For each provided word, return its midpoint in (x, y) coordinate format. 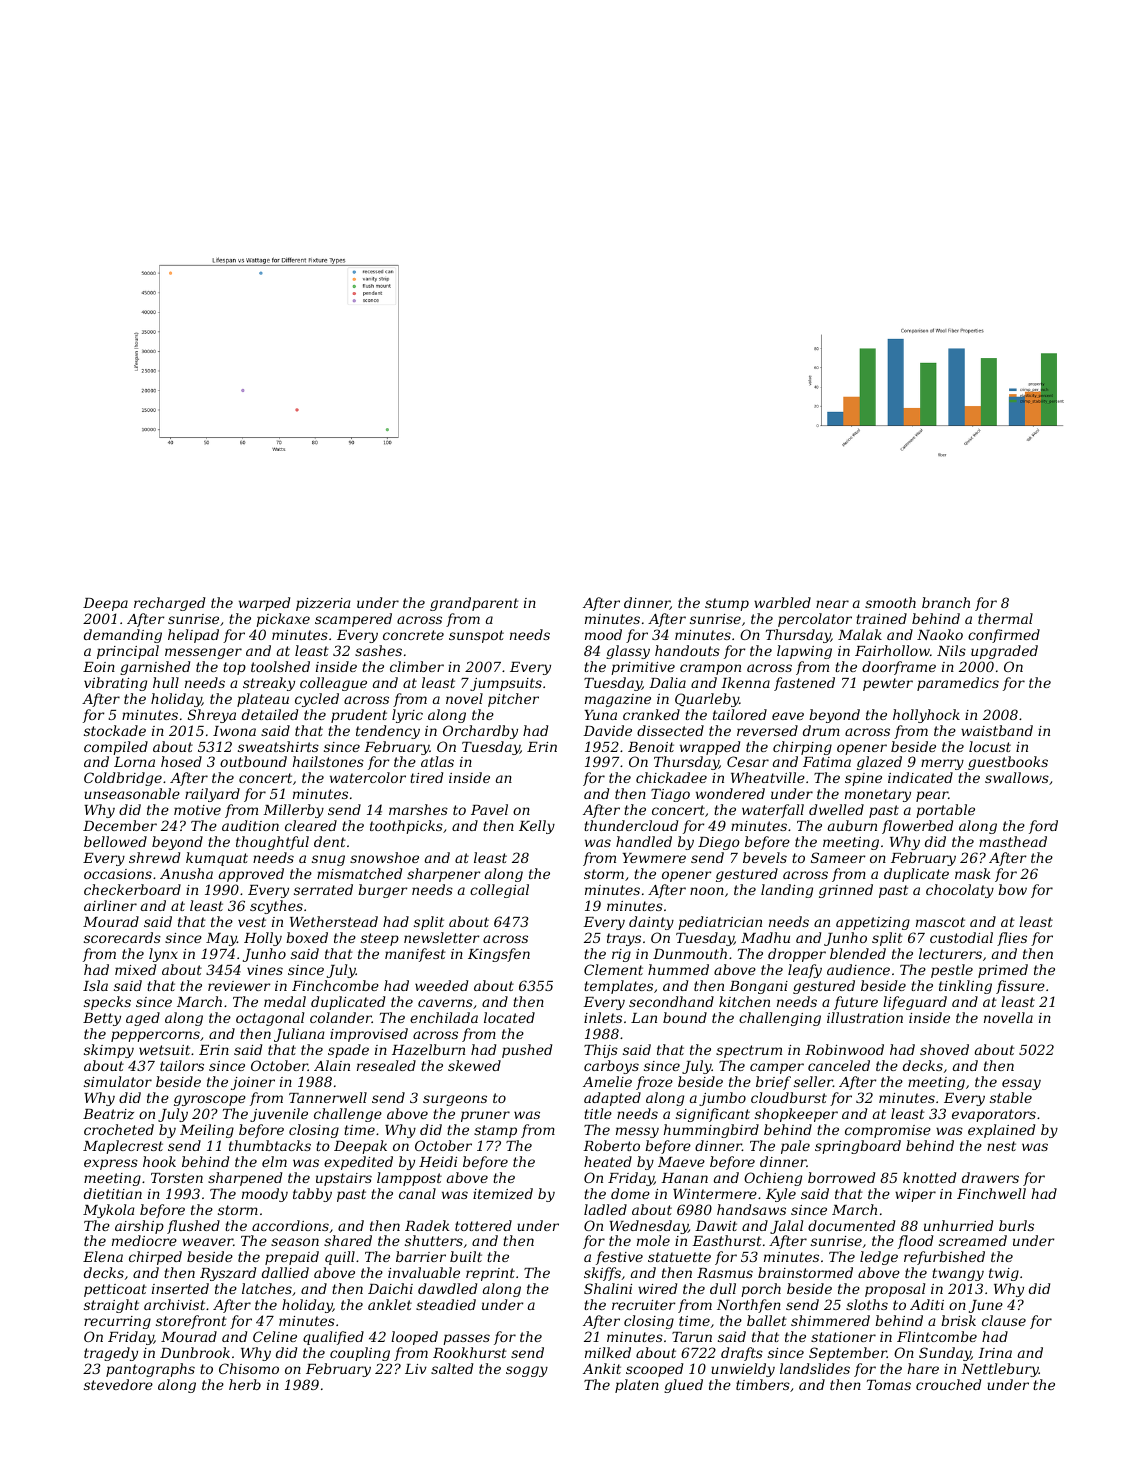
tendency (388, 732)
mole (653, 1240)
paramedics (958, 684)
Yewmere (654, 858)
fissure (1020, 987)
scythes (276, 907)
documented (851, 1225)
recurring (117, 1322)
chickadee (671, 777)
